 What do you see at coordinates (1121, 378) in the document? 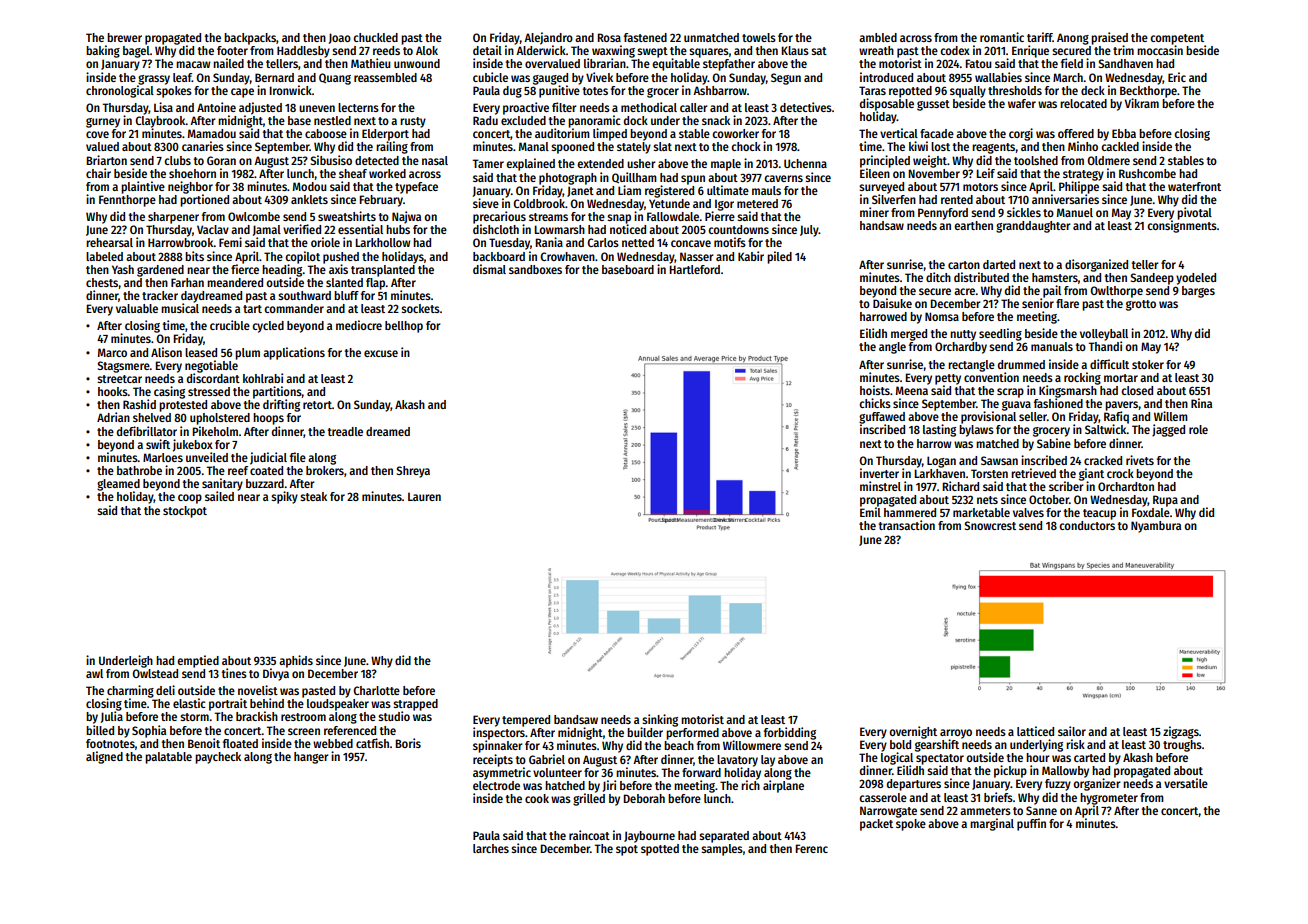
I see `mortar` at bounding box center [1121, 378].
